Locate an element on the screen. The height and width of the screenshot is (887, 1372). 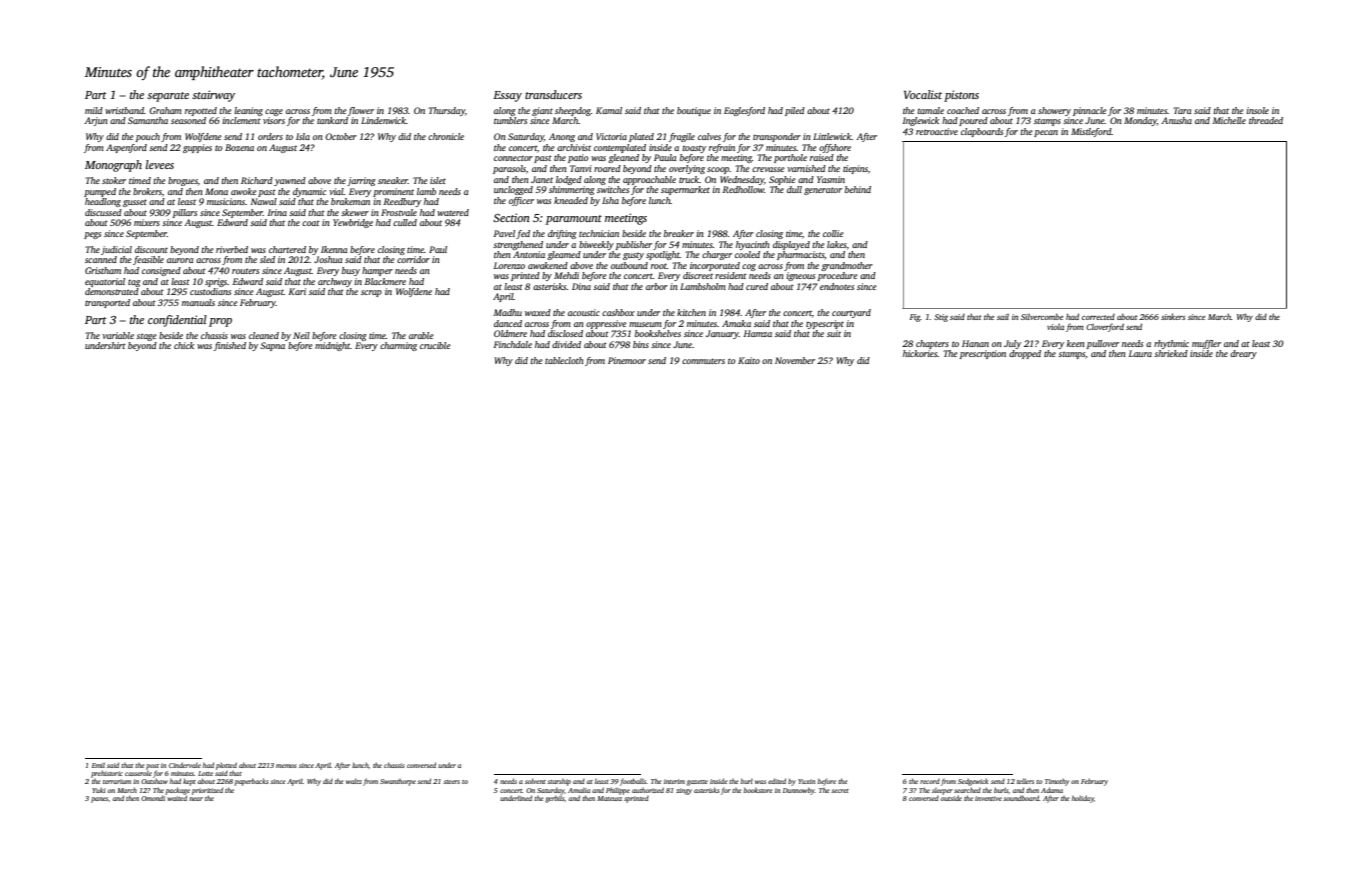
chick is located at coordinates (184, 345).
